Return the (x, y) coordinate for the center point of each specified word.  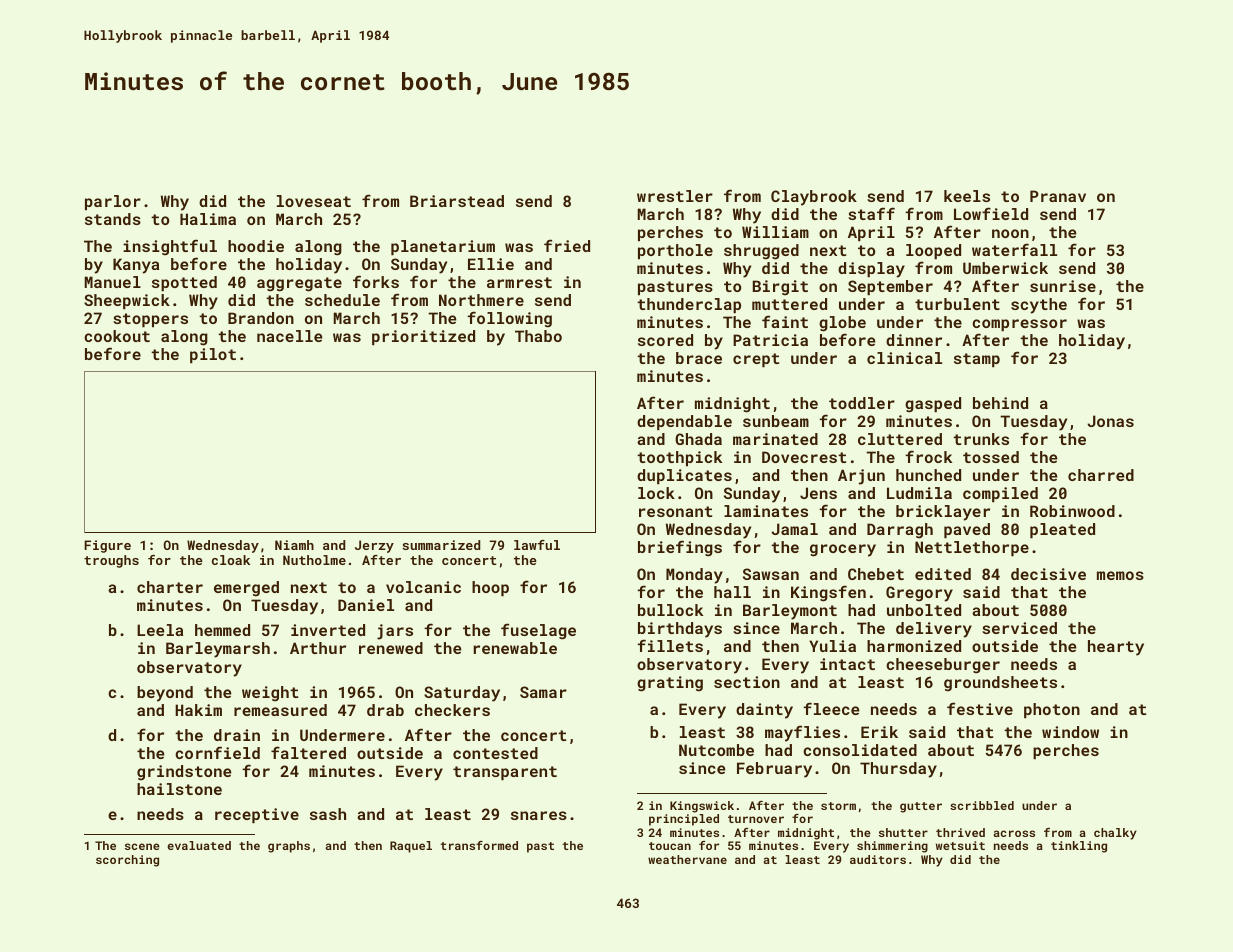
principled (684, 820)
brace (699, 358)
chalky (1115, 834)
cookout (117, 336)
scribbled (982, 805)
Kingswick (702, 807)
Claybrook (814, 198)
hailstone (179, 789)
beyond (165, 694)
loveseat (314, 201)
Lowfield (991, 213)
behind (1000, 403)
